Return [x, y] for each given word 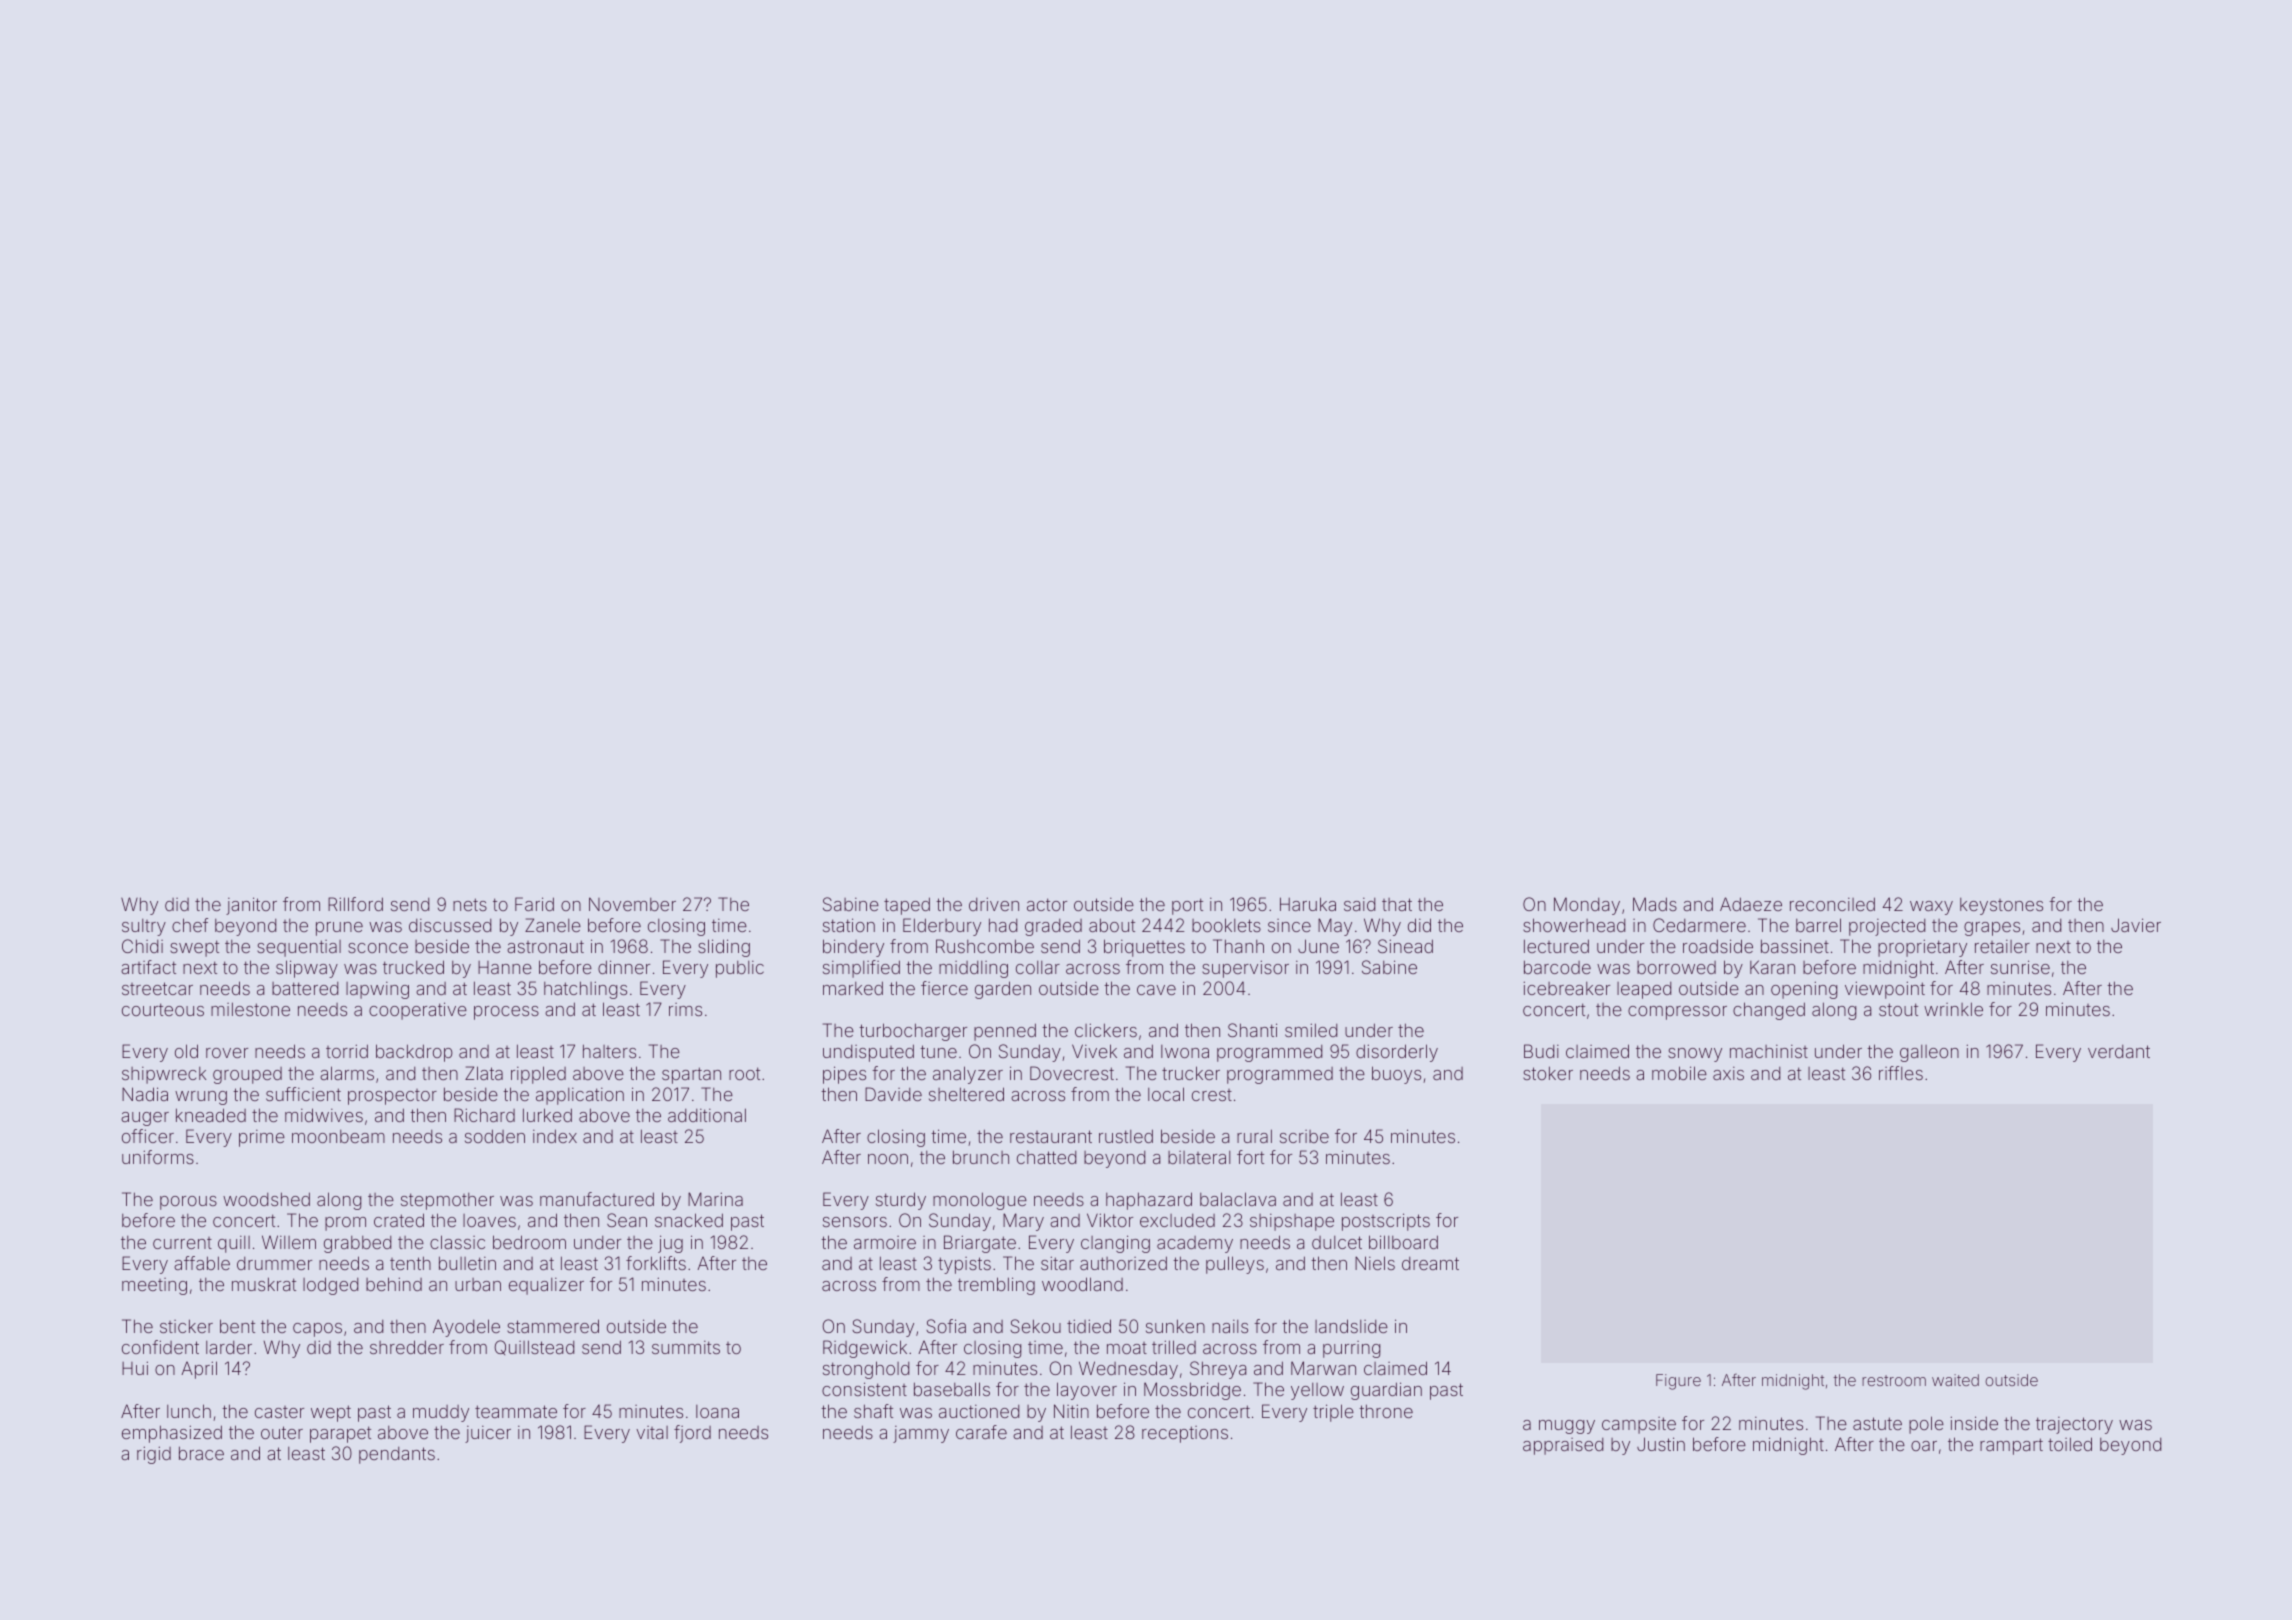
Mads [1655, 904]
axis [1728, 1073]
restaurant [1051, 1136]
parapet [340, 1434]
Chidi [142, 946]
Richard [484, 1115]
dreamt [1430, 1263]
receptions [1185, 1434]
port [1187, 906]
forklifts [656, 1263]
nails [1230, 1326]
